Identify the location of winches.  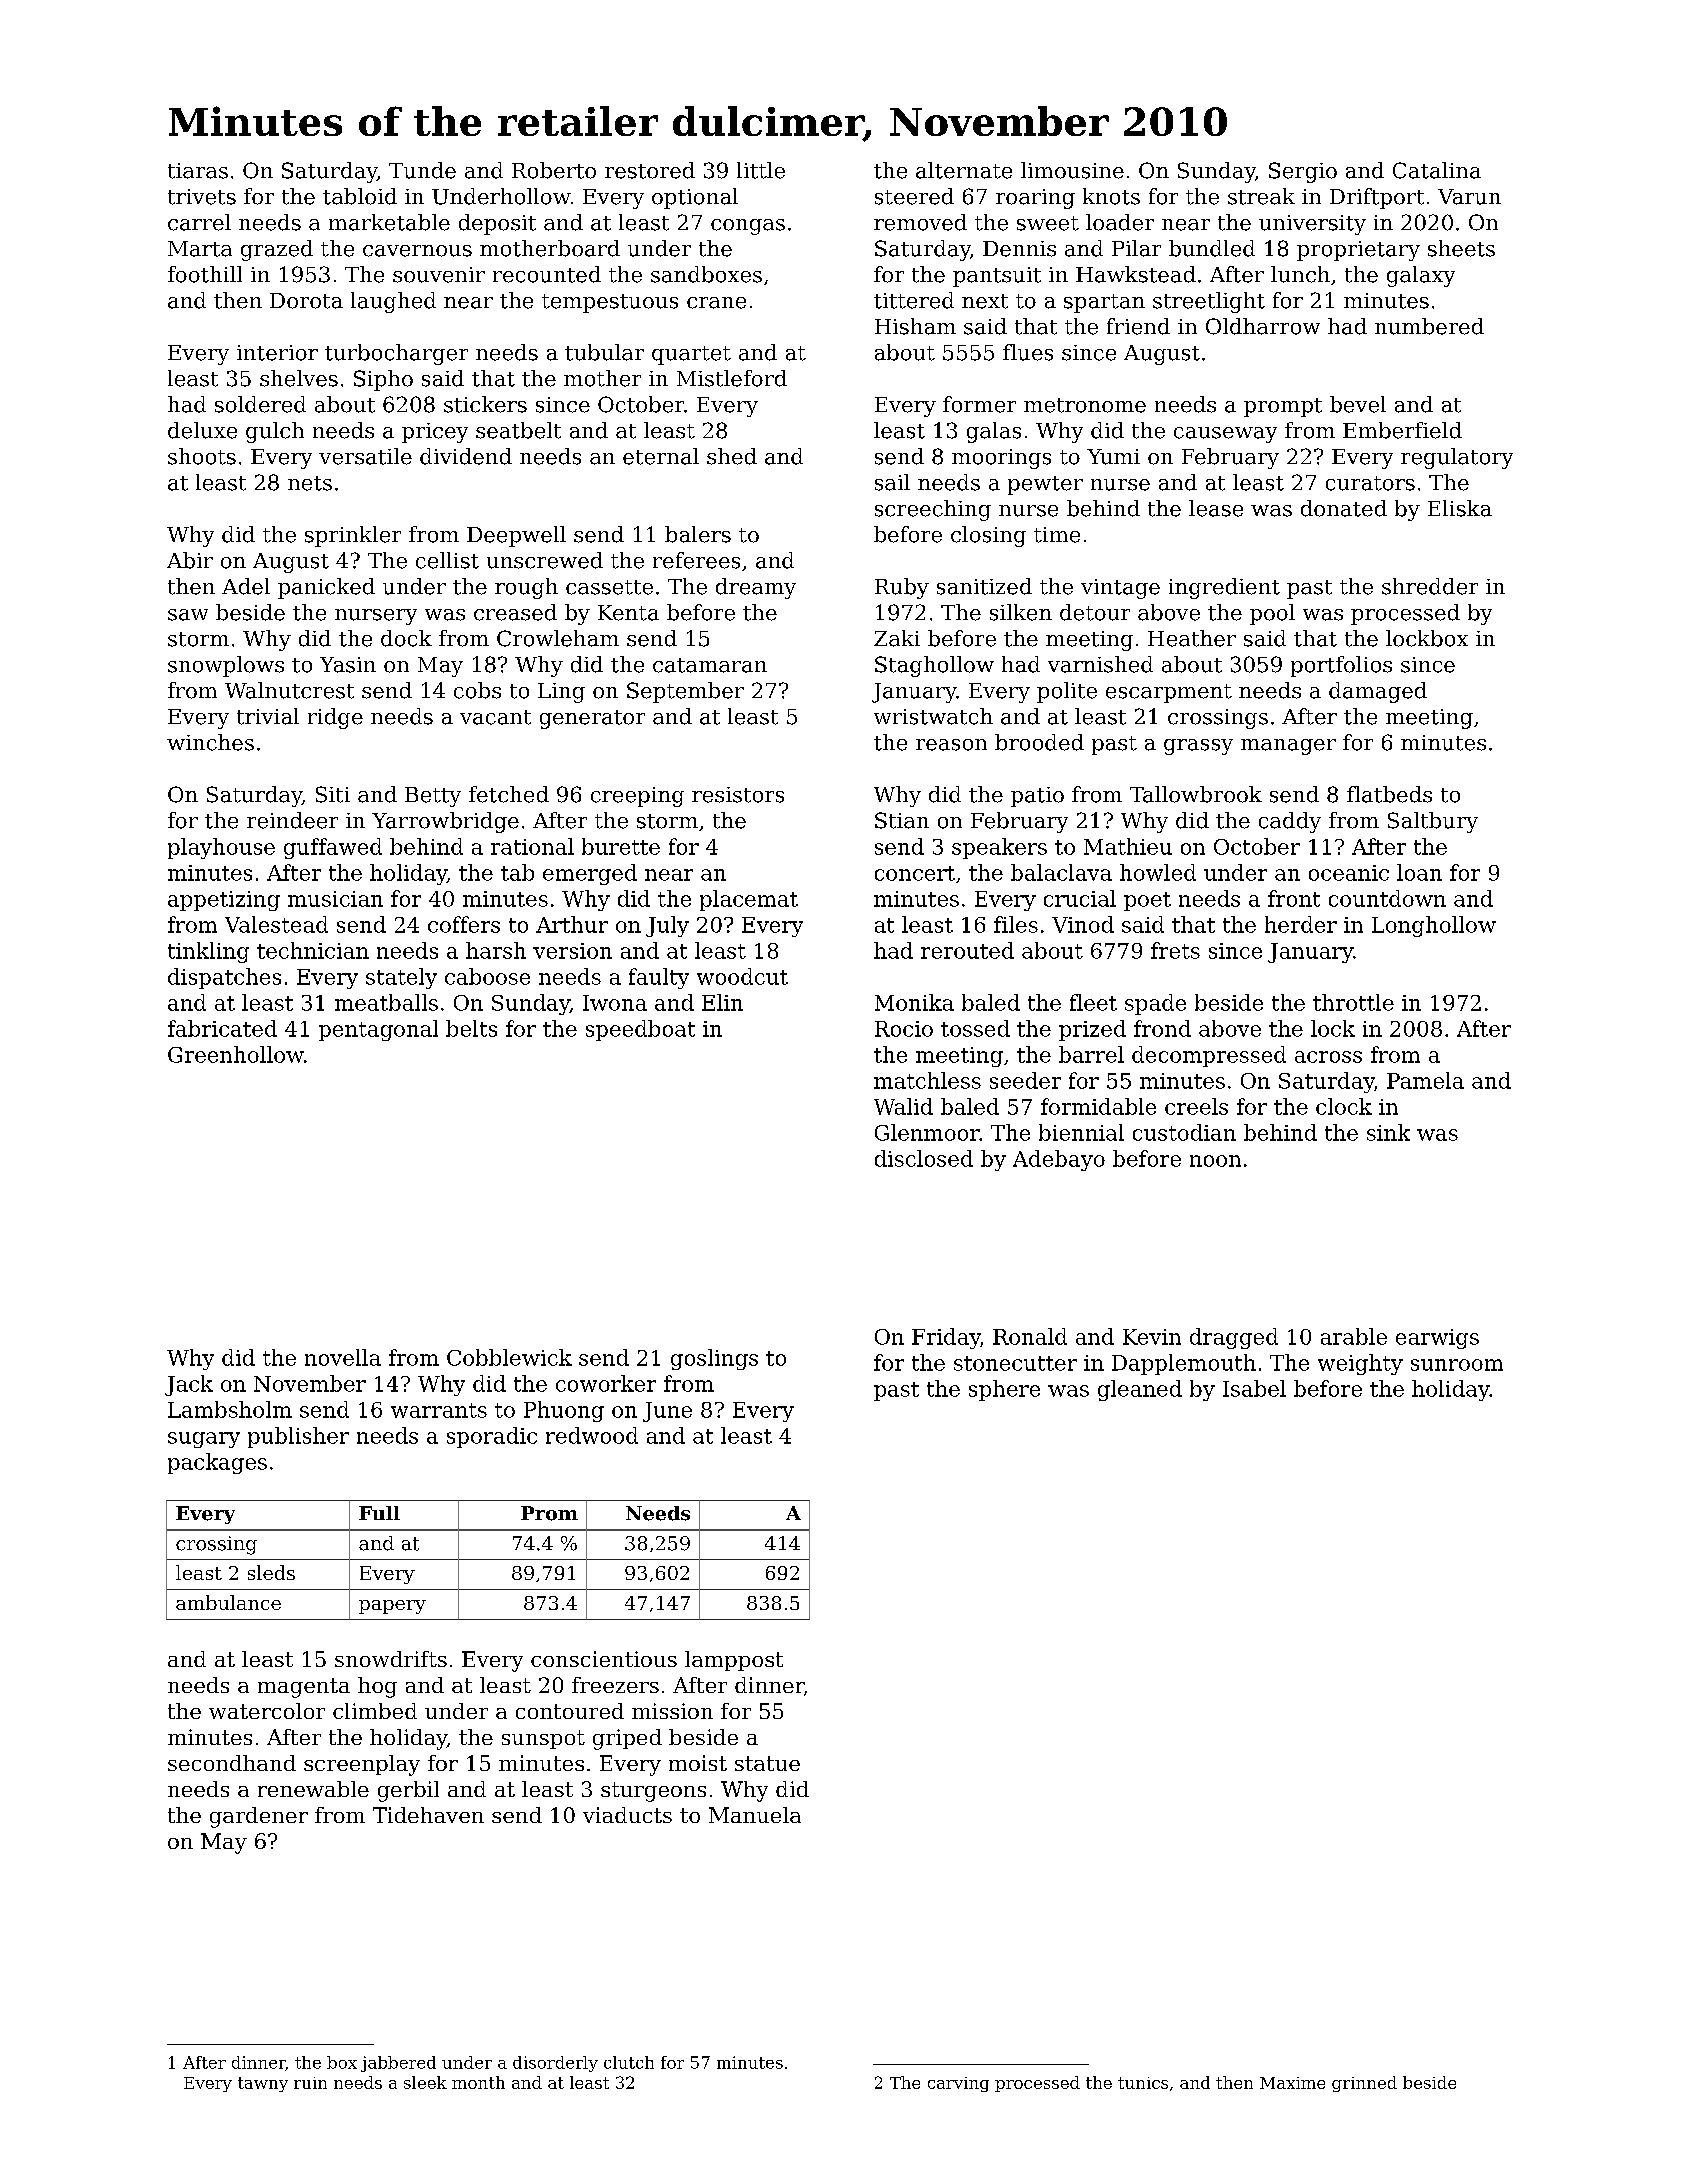
(210, 742).
